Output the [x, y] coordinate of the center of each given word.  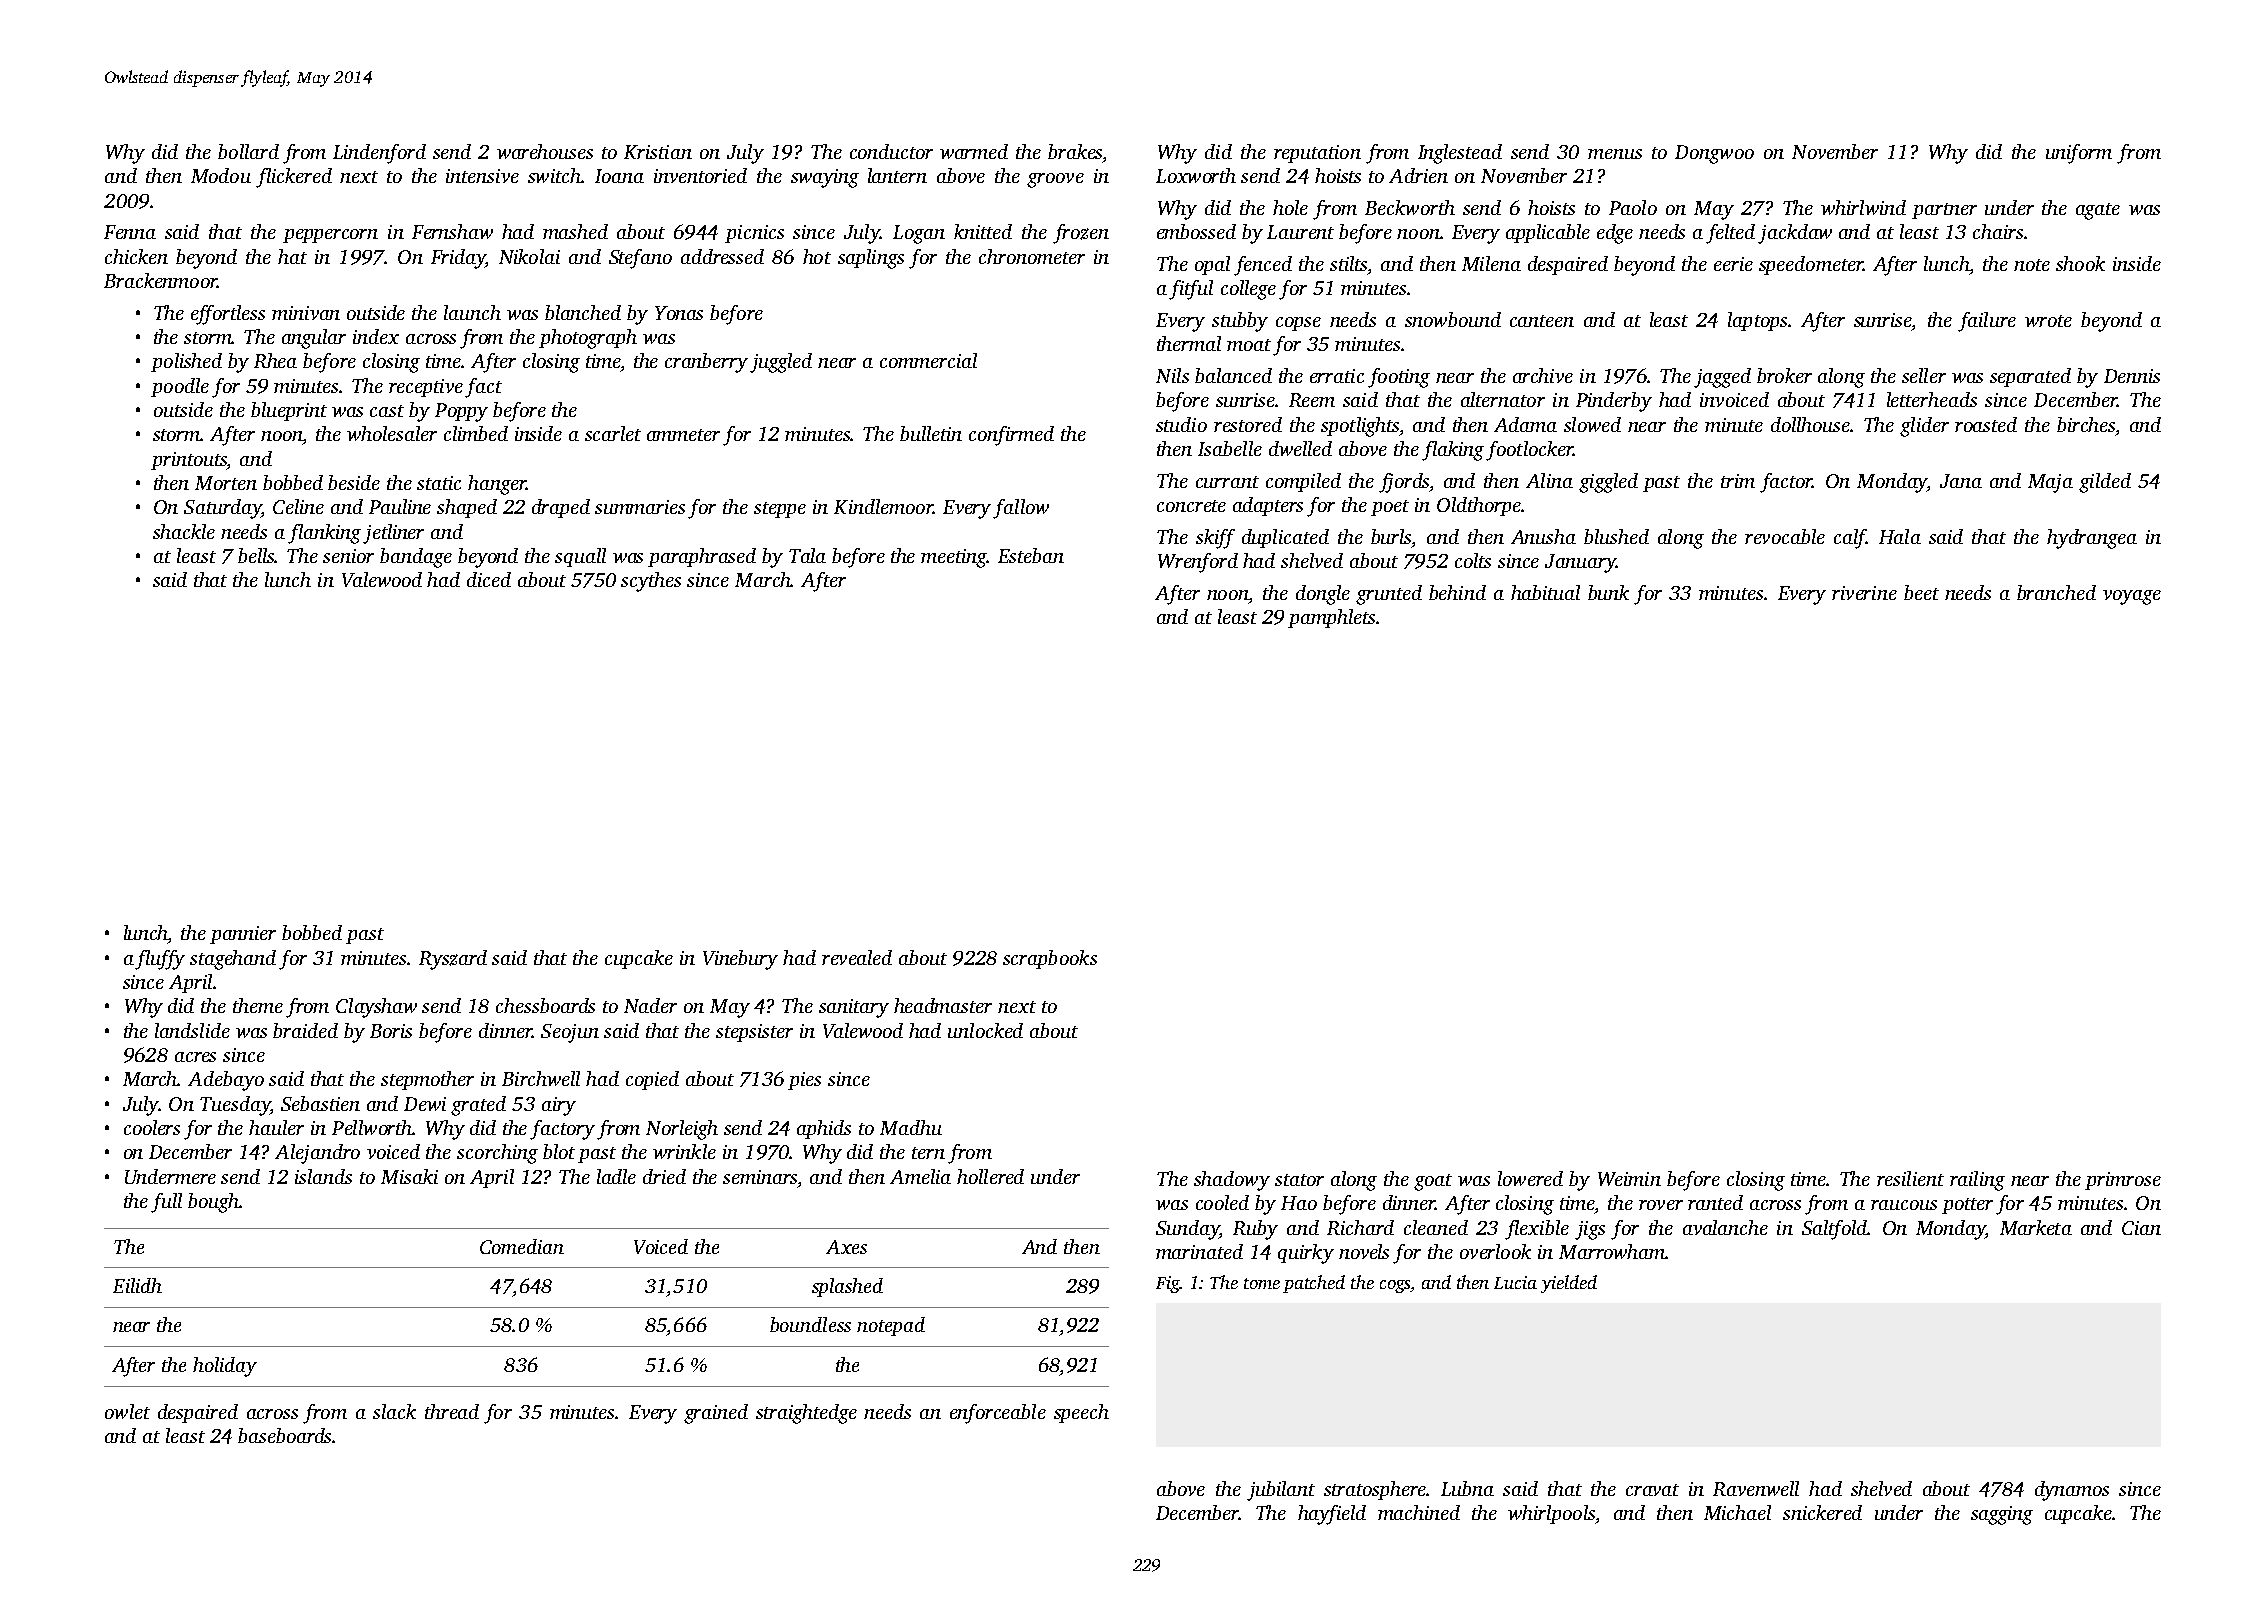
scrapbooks [1050, 959]
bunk [1608, 592]
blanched [583, 312]
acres [195, 1057]
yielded [1569, 1284]
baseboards [284, 1435]
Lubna [1467, 1488]
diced [489, 579]
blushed [1616, 536]
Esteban [1031, 555]
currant [1227, 482]
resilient [1910, 1178]
